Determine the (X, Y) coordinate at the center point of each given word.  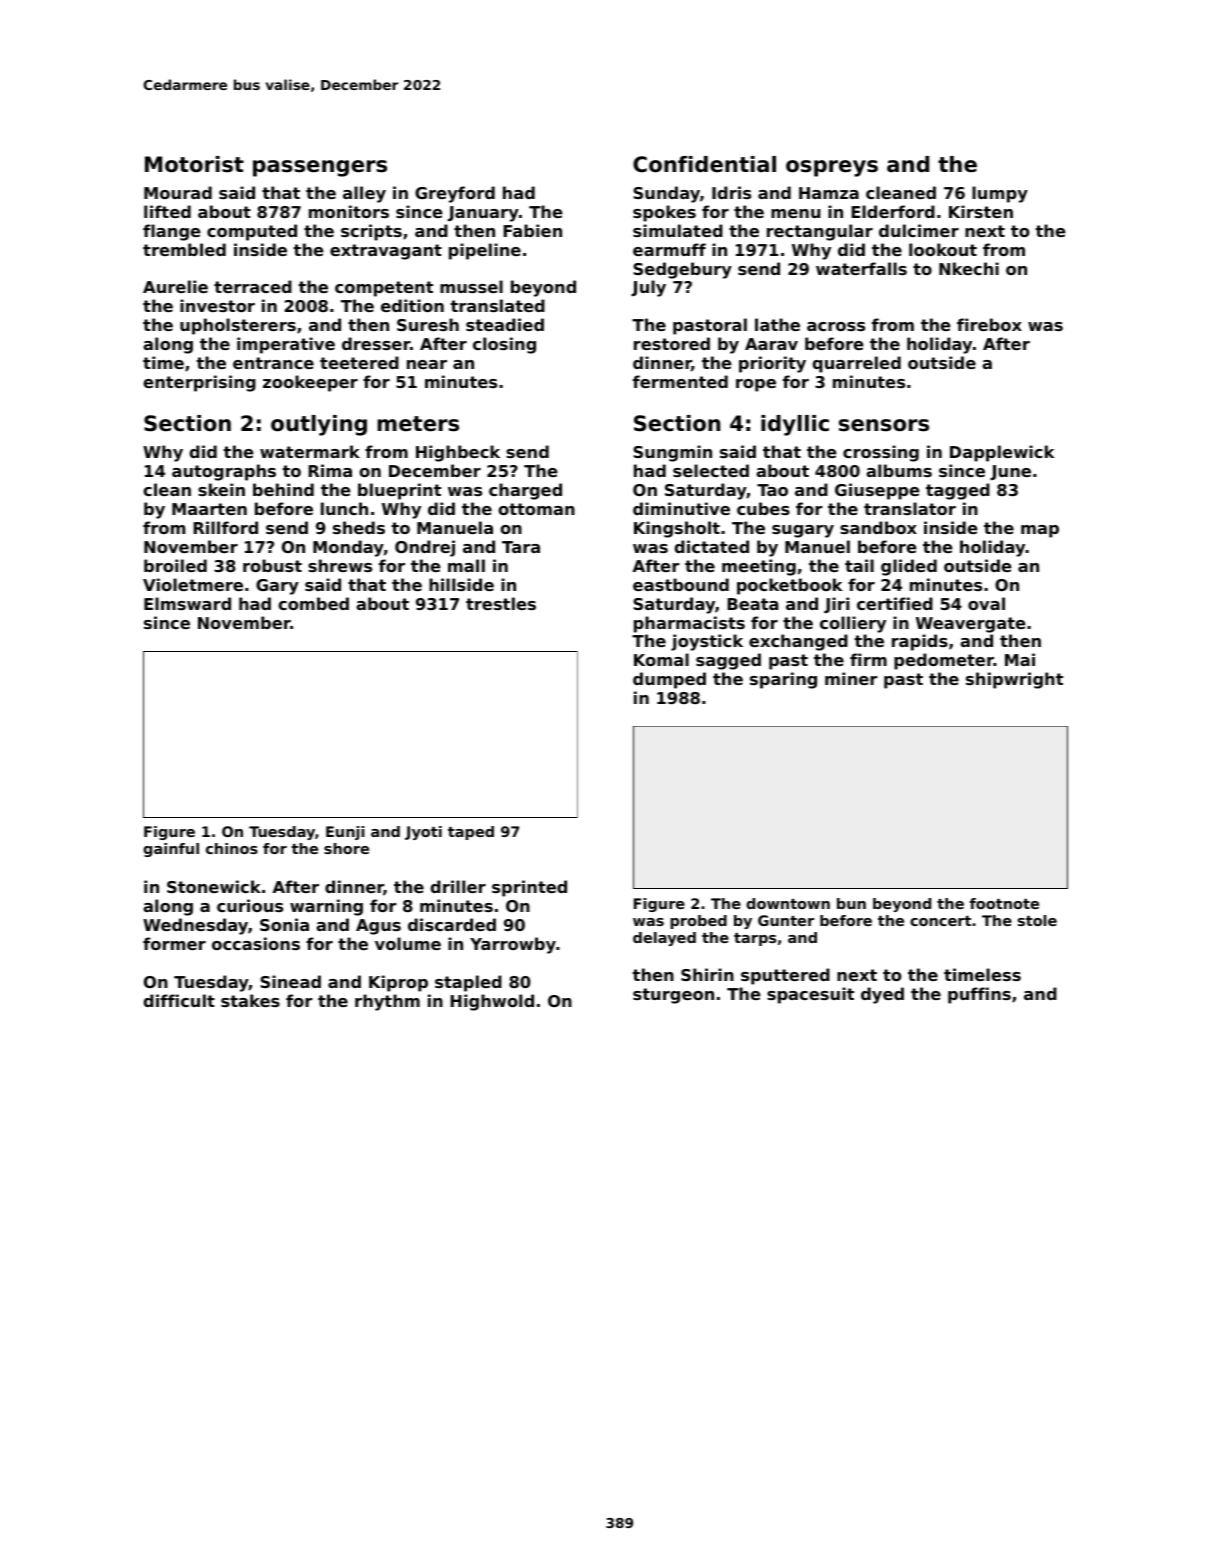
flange (172, 232)
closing (504, 345)
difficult (179, 1000)
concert (940, 921)
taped (471, 833)
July (648, 288)
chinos (232, 848)
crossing (881, 453)
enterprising (199, 383)
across (836, 326)
